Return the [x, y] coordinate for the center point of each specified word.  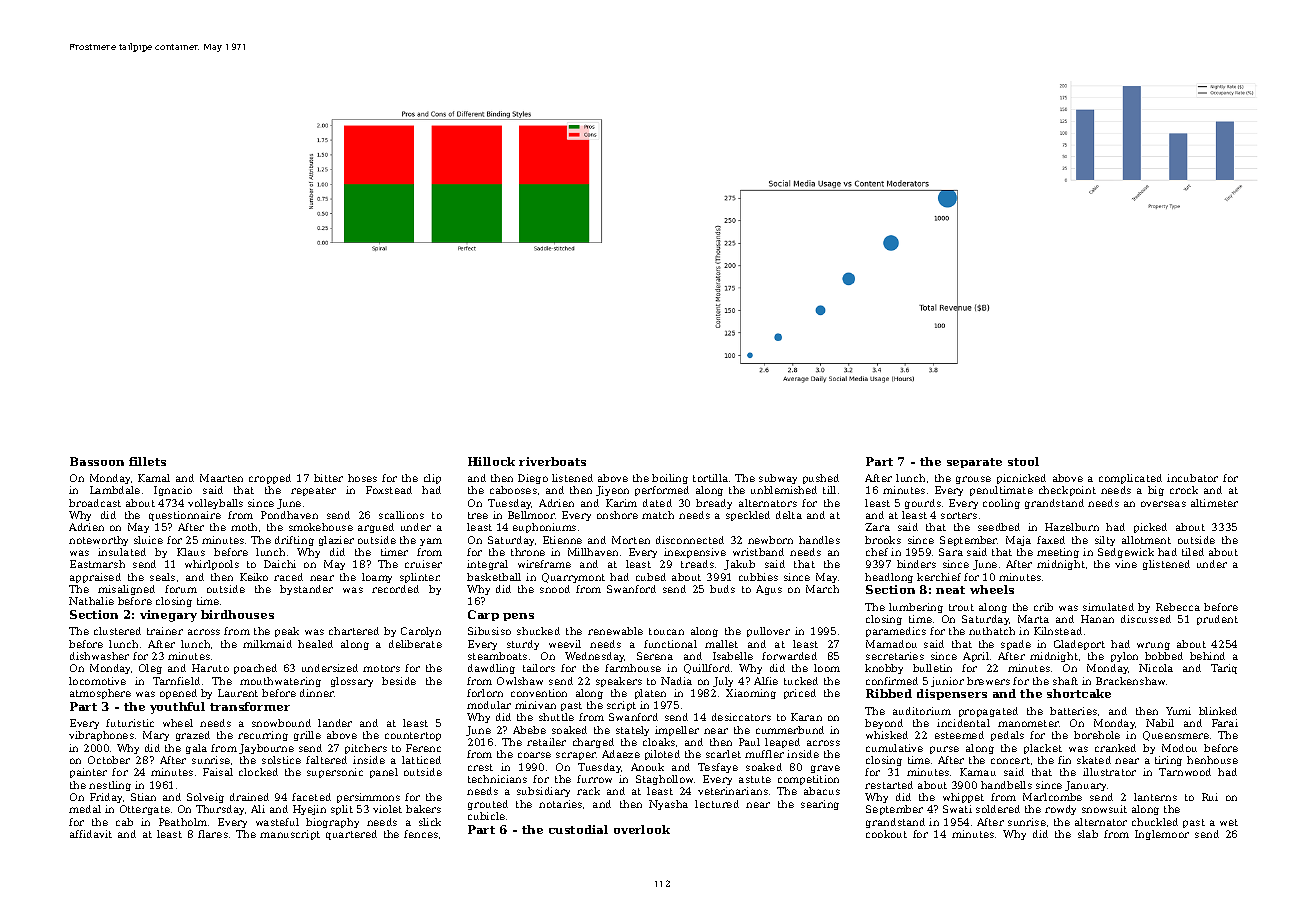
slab [1088, 834]
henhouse [1212, 760]
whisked [887, 735]
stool [1023, 461]
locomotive [97, 681]
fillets [147, 461]
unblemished [784, 490]
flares [213, 834]
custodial [578, 829]
